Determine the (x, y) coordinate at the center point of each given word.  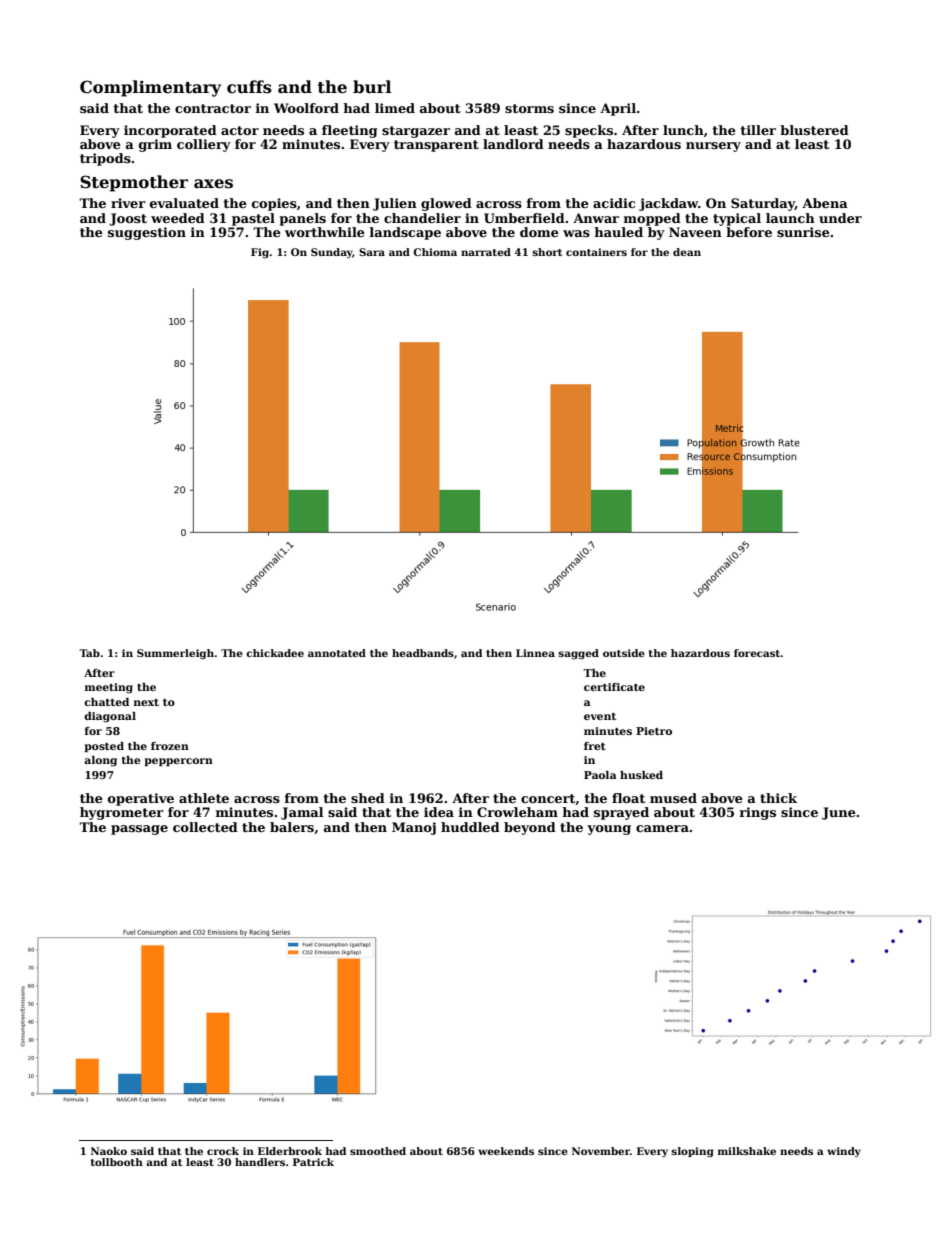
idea (439, 812)
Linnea (535, 653)
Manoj (414, 828)
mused (673, 798)
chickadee (275, 653)
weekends (506, 1151)
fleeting (349, 131)
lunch (683, 130)
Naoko (109, 1151)
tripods (105, 159)
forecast (757, 653)
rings (758, 813)
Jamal (302, 813)
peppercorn (179, 762)
